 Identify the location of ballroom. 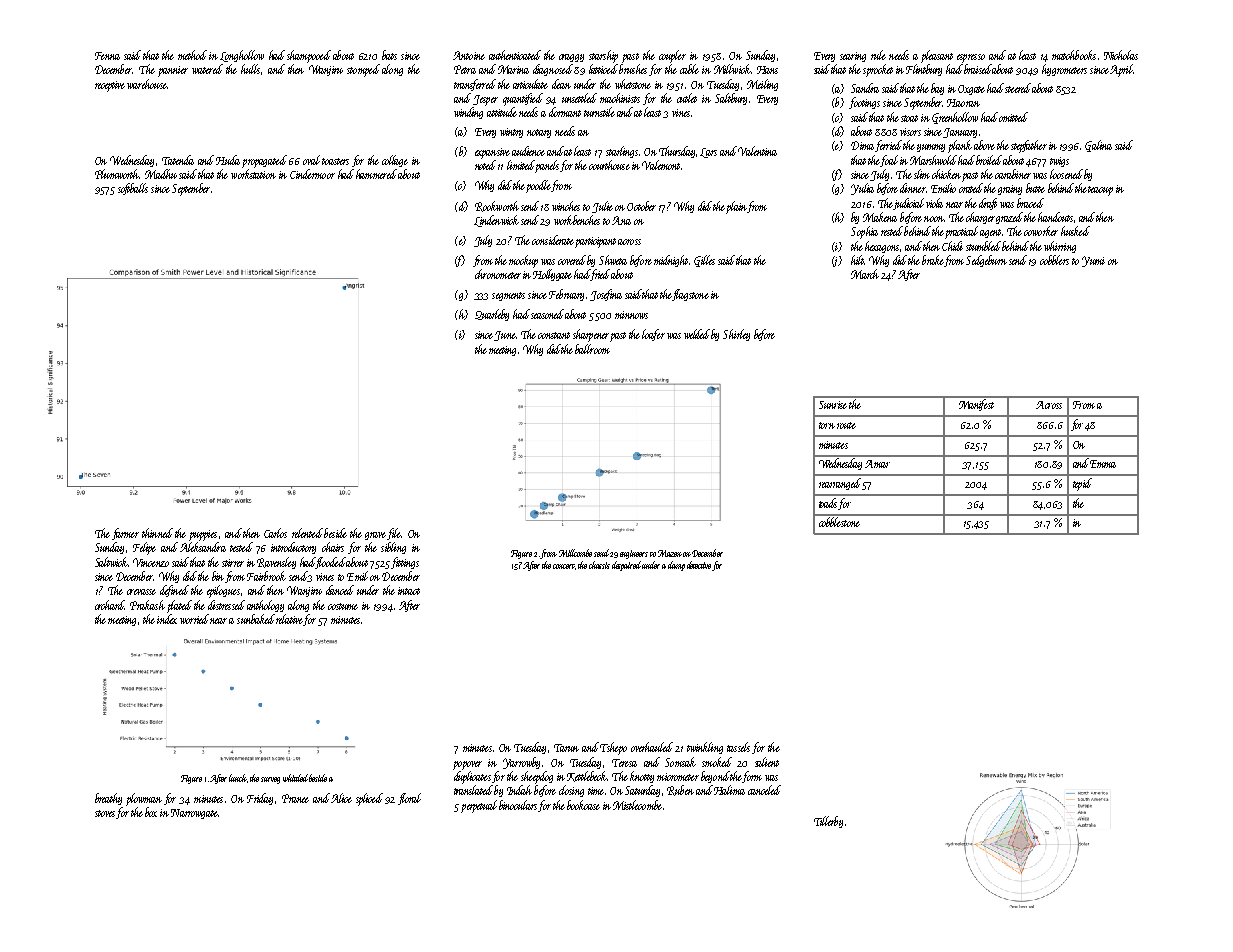
(592, 349).
